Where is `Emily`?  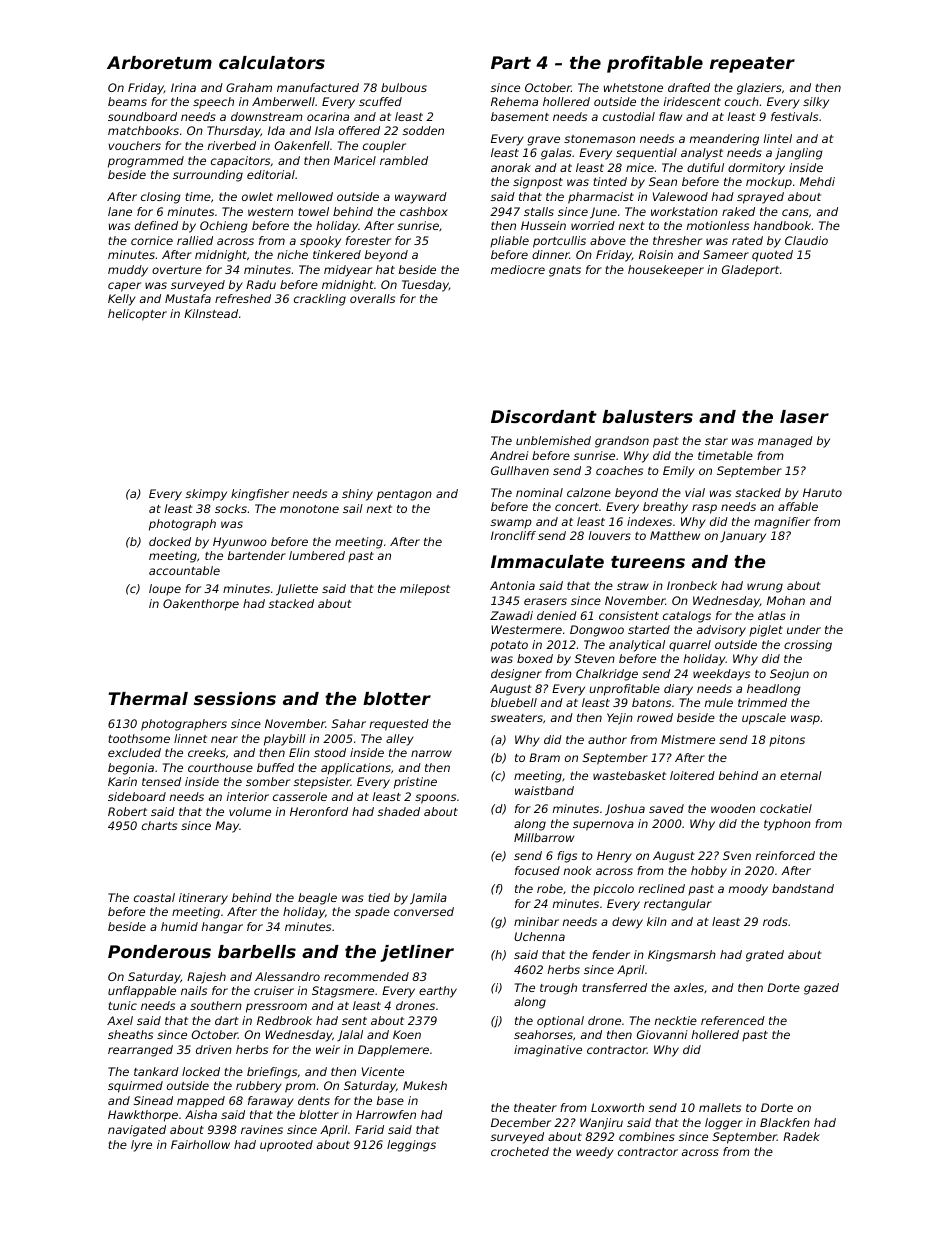
Emily is located at coordinates (679, 472).
